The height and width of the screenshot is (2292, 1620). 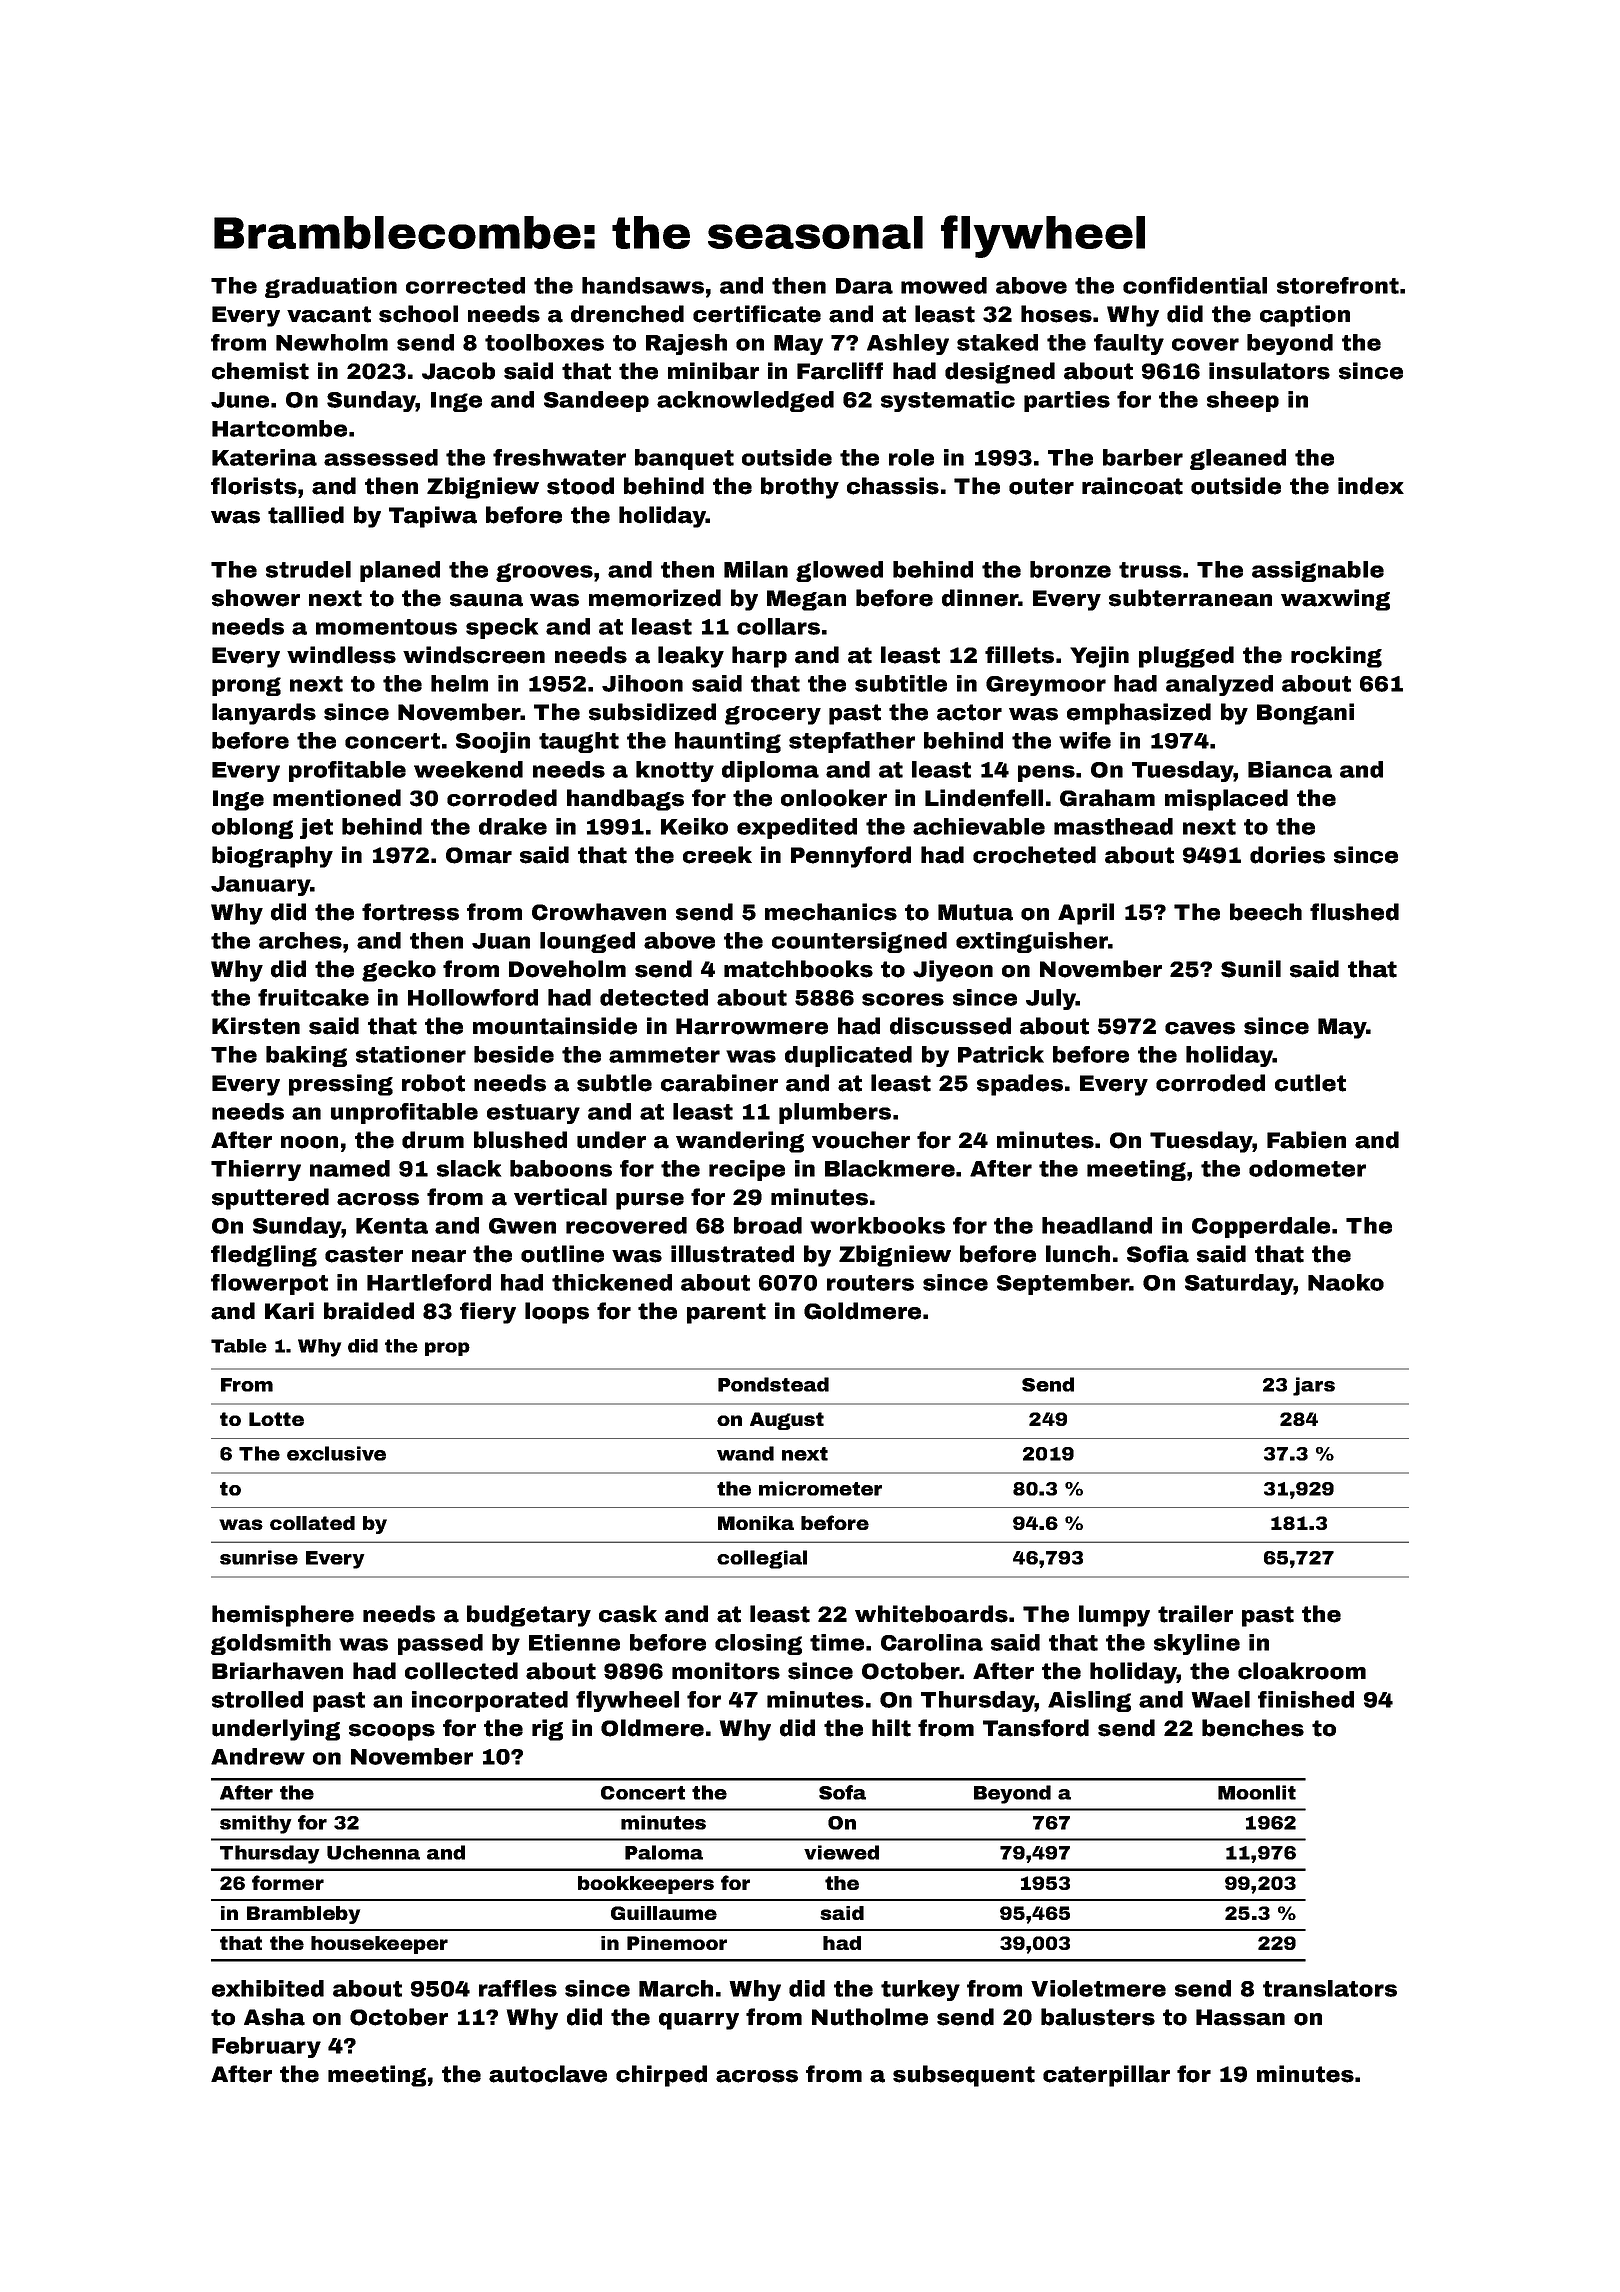 What do you see at coordinates (264, 714) in the screenshot?
I see `lanyards` at bounding box center [264, 714].
